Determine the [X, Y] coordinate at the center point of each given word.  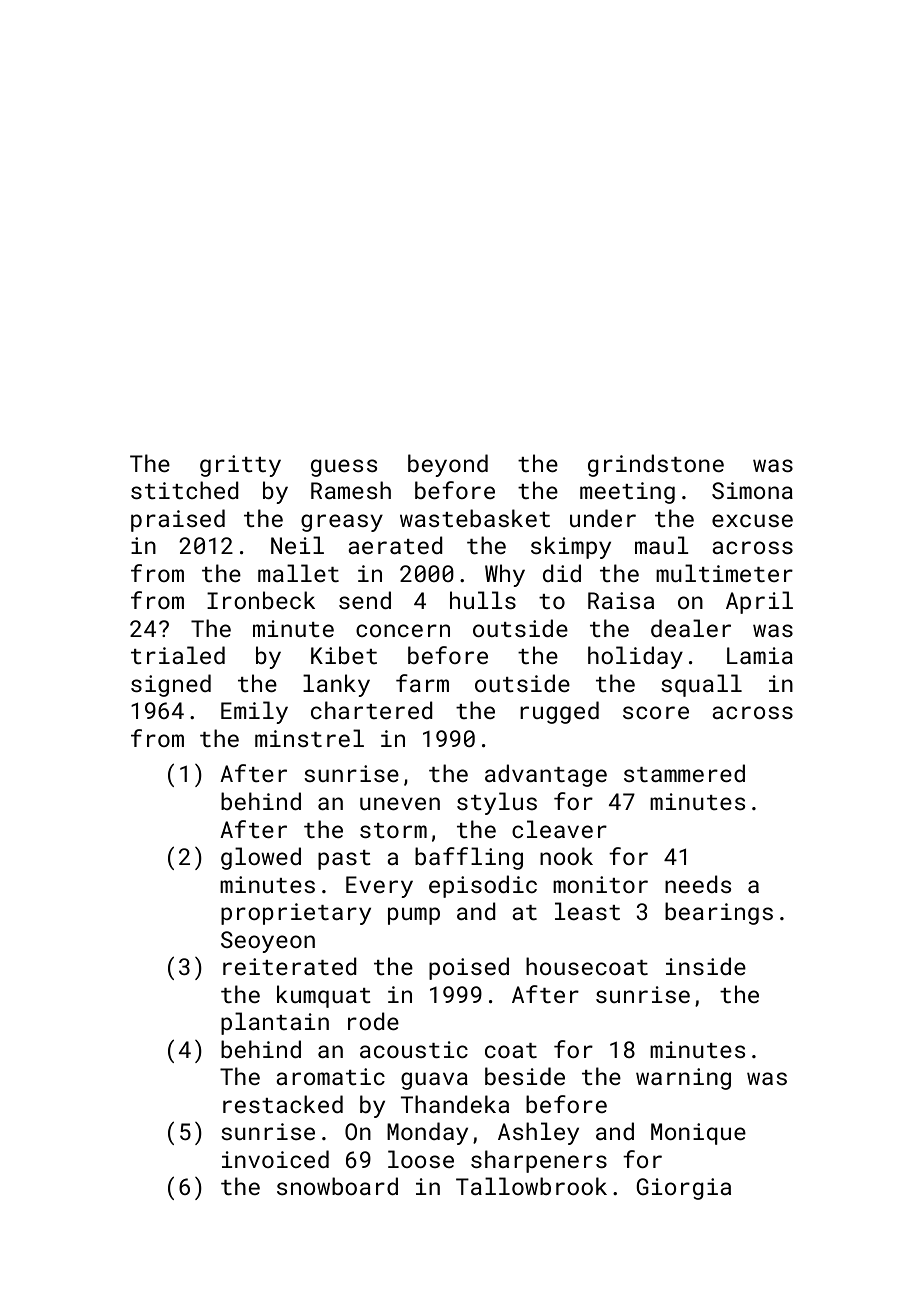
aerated [395, 545]
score [656, 712]
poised [469, 968]
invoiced [275, 1159]
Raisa [621, 600]
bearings [719, 913]
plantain [275, 1023]
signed [171, 685]
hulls [483, 600]
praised [178, 520]
